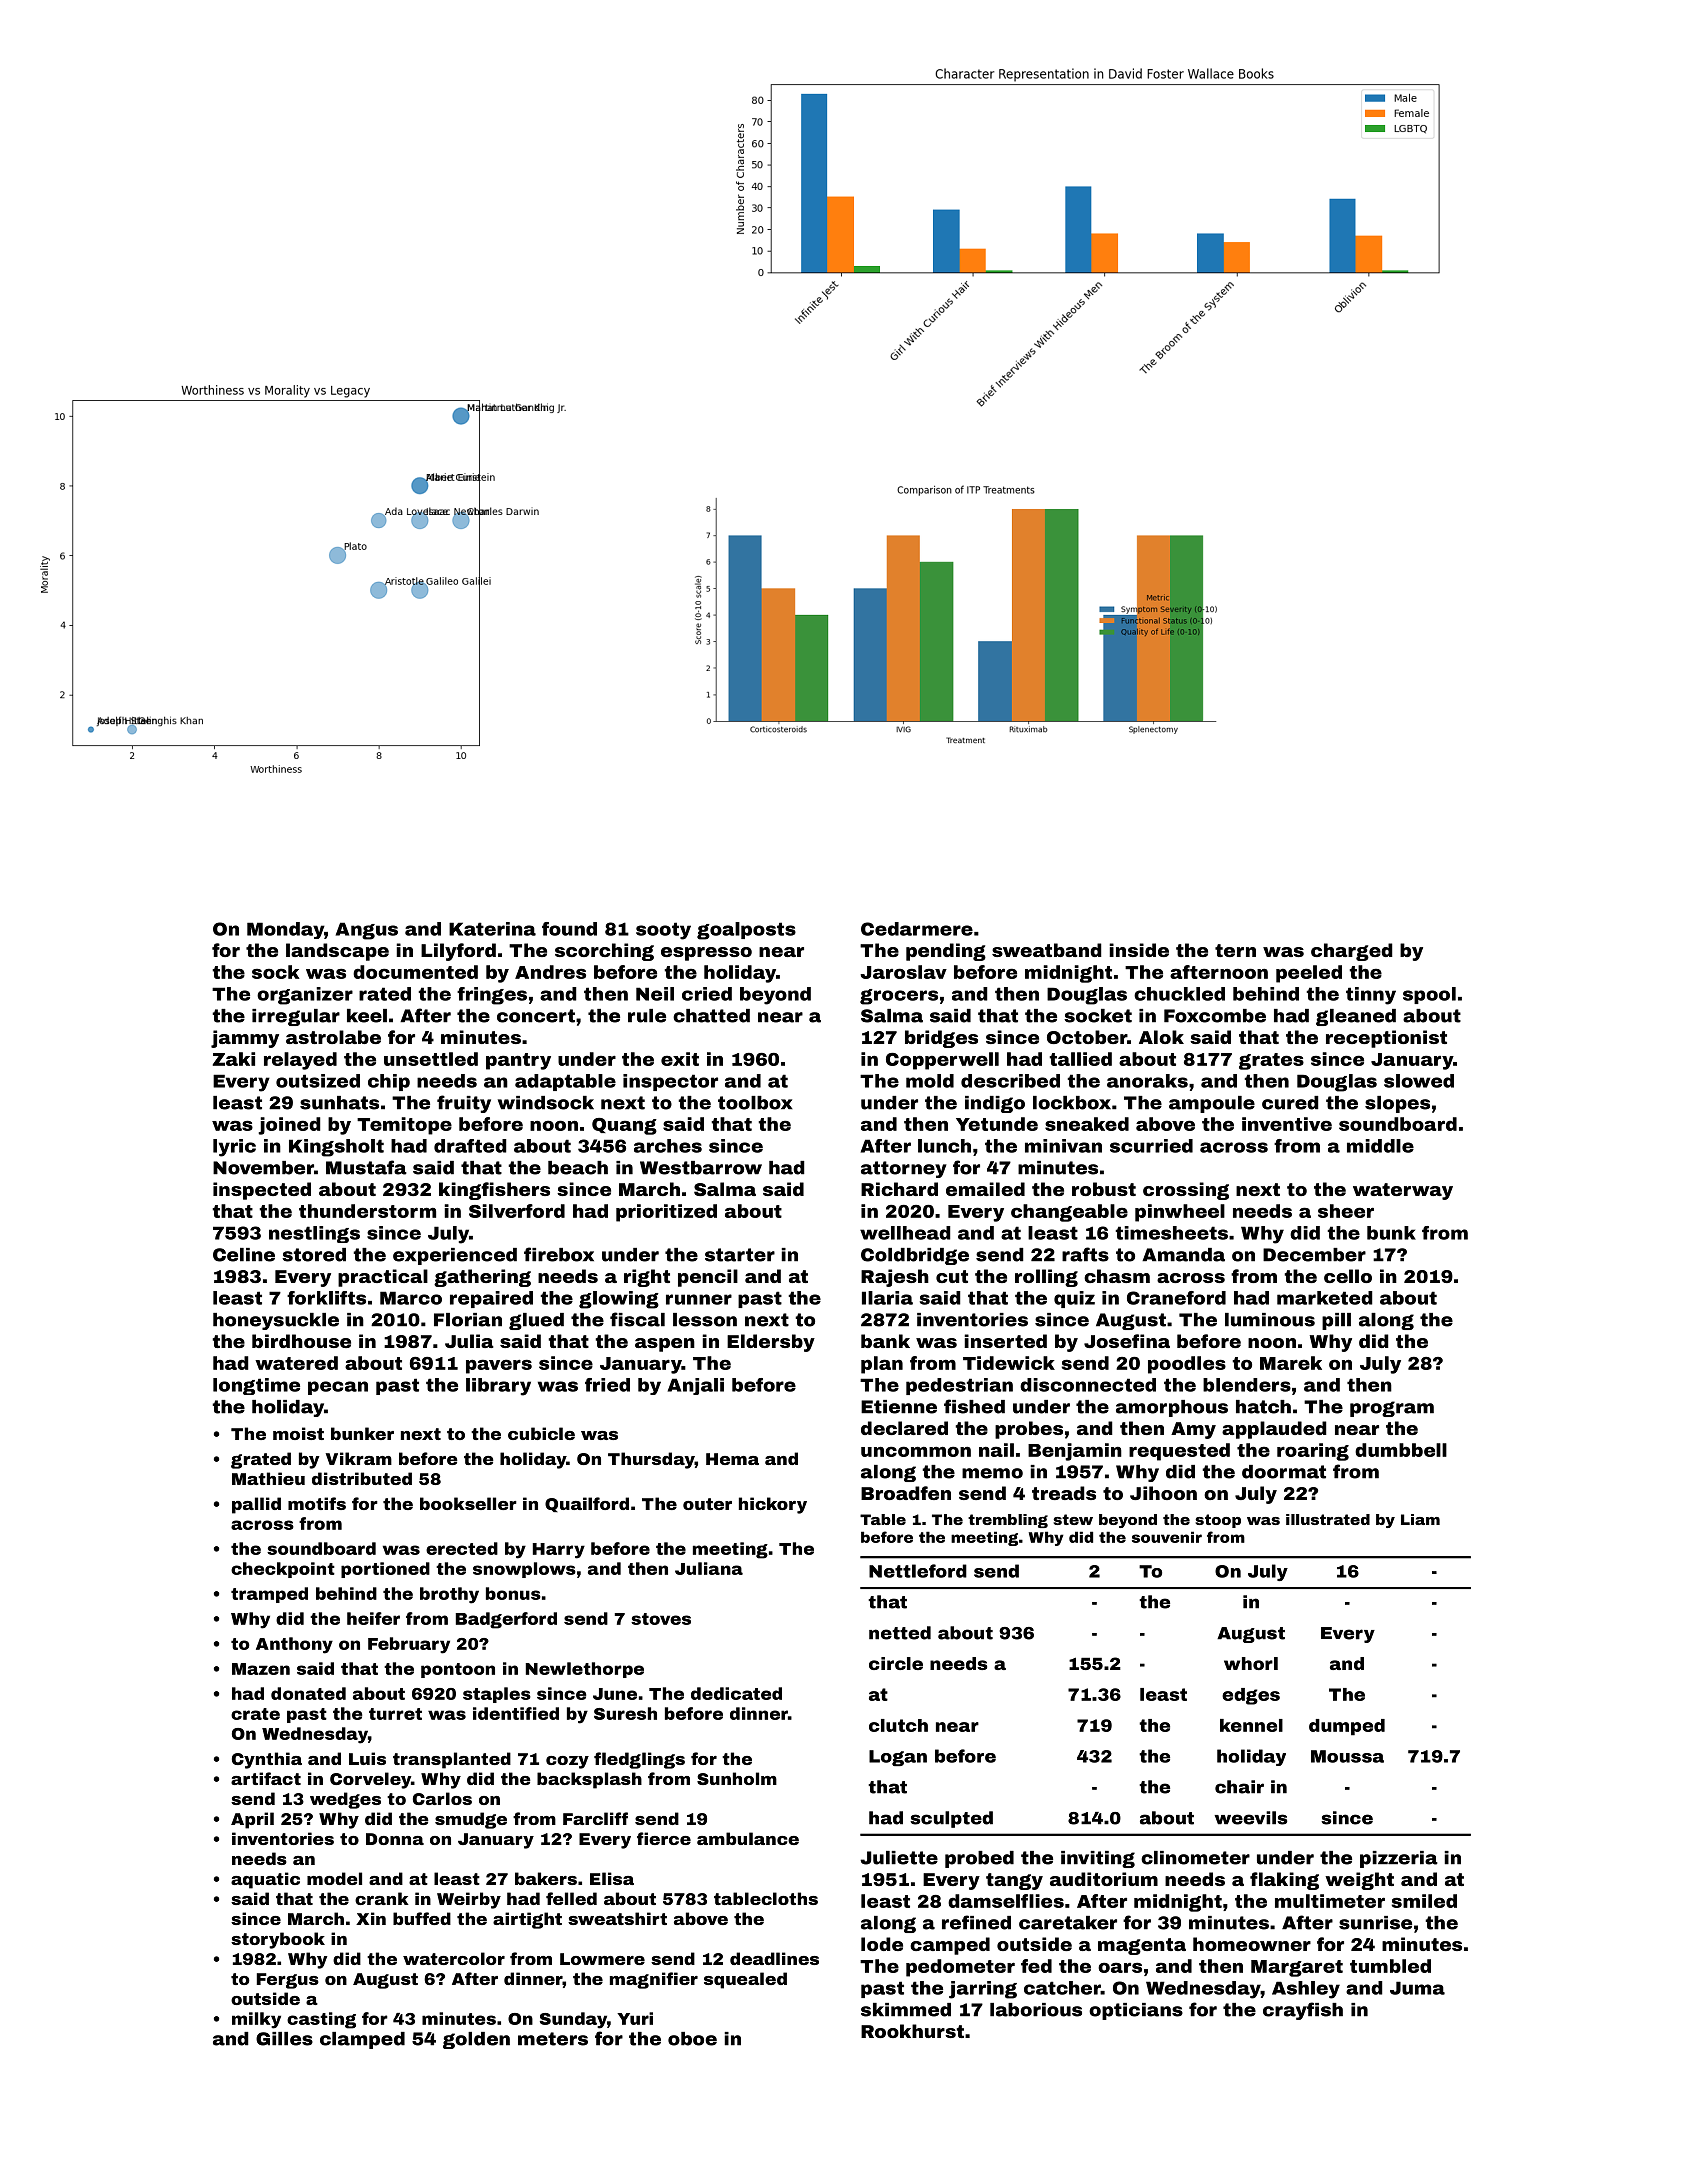  Describe the element at coordinates (1399, 1859) in the screenshot. I see `pizzeria` at that location.
